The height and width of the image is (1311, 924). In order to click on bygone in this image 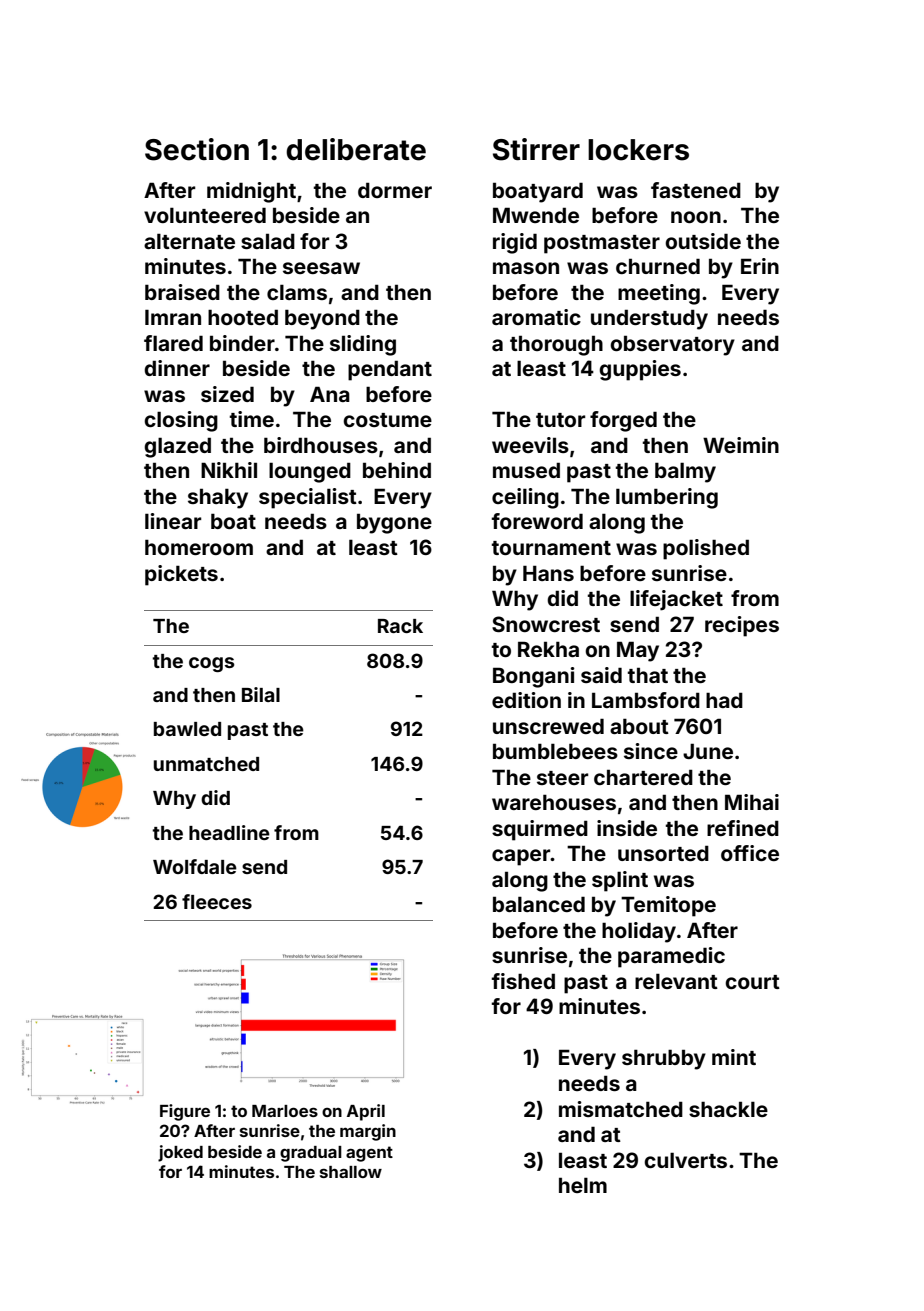, I will do `click(394, 523)`.
